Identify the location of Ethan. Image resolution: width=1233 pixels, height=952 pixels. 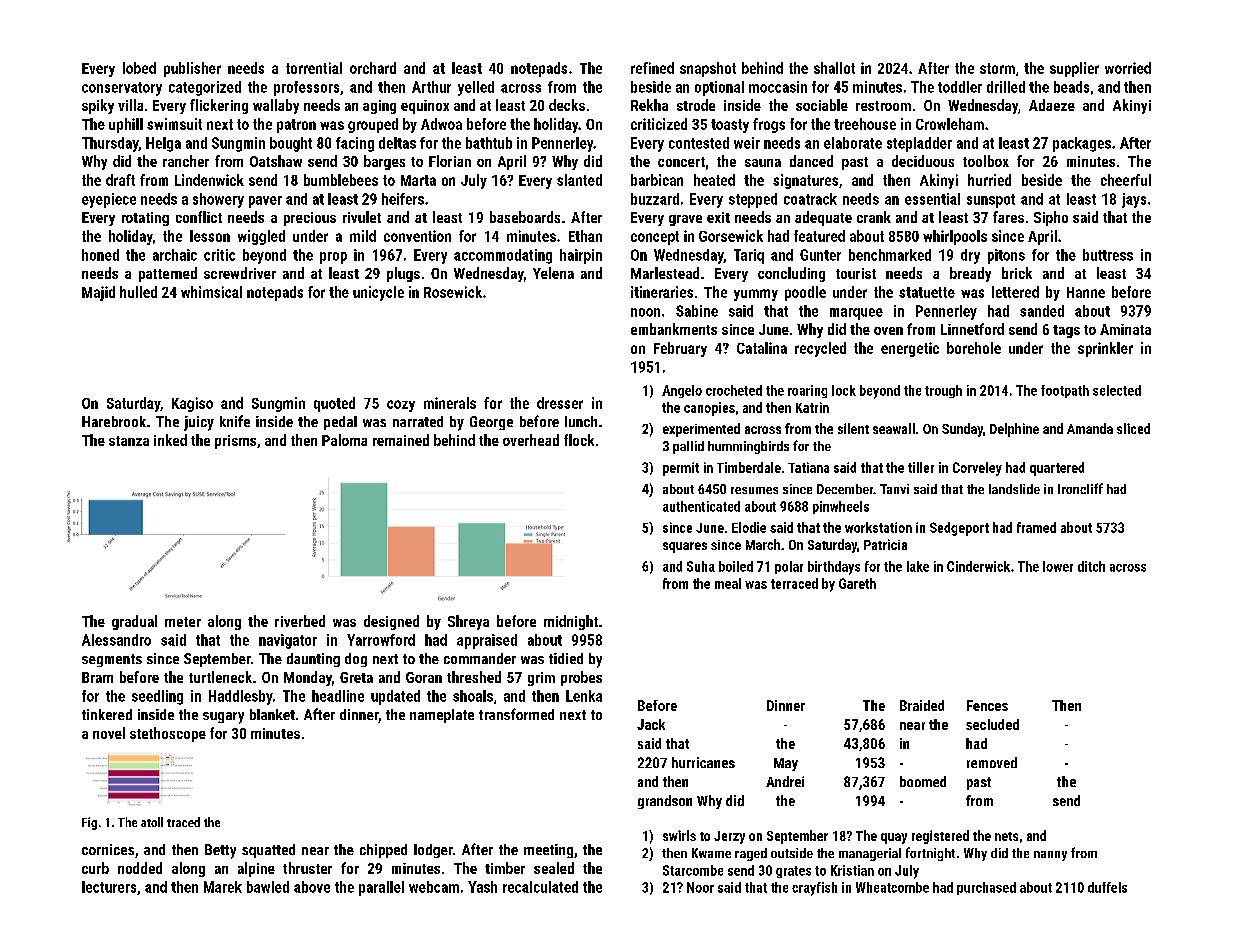
(585, 236).
